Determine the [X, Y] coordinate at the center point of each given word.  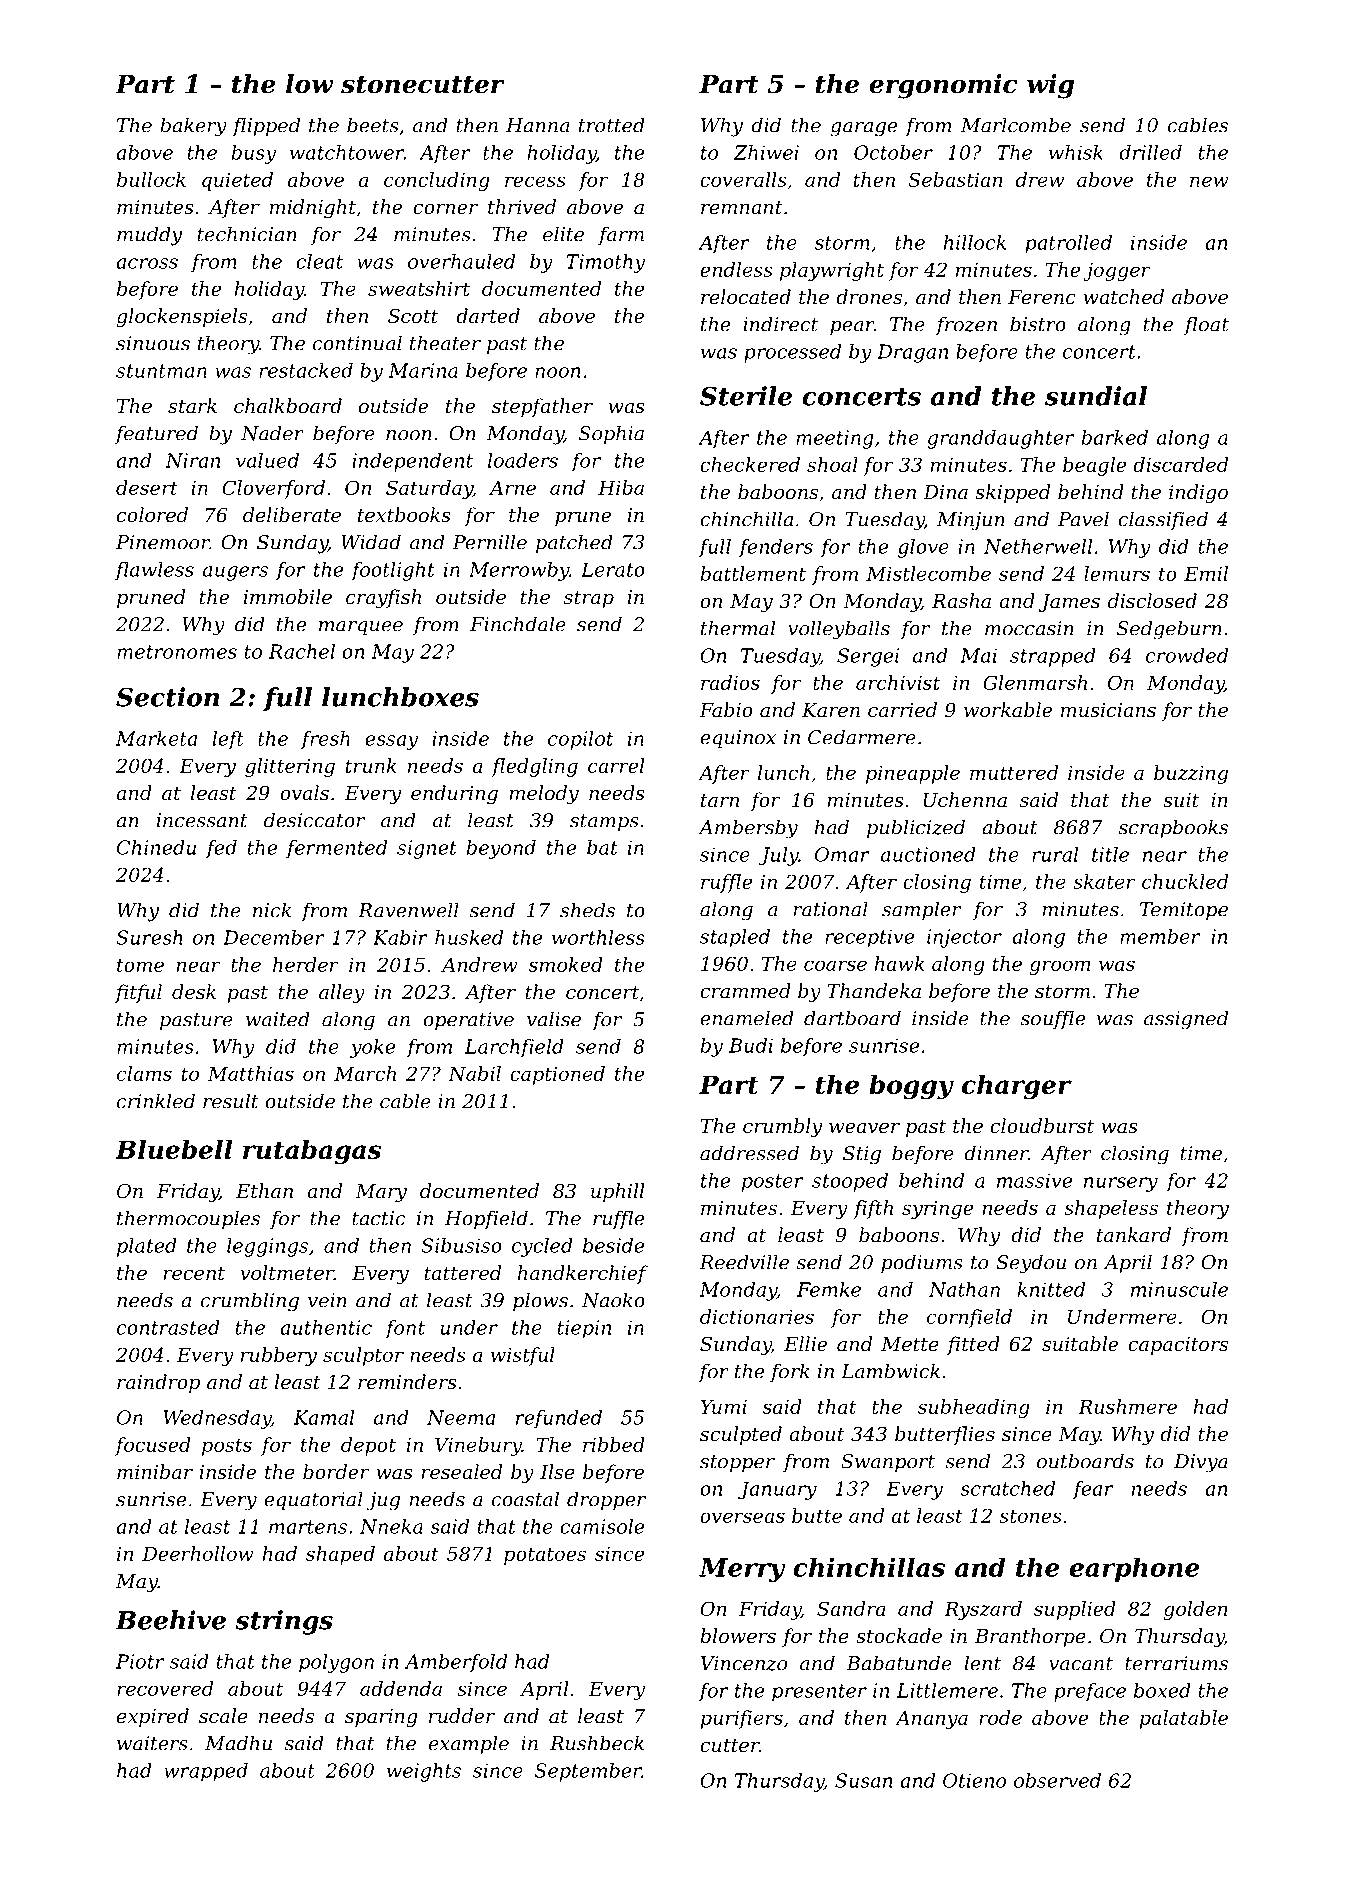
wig [1050, 86]
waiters [152, 1743]
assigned [1186, 1020]
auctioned [928, 854]
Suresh [149, 937]
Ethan [264, 1190]
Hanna [538, 125]
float [1206, 325]
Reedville [744, 1262]
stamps [604, 822]
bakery [193, 127]
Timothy [605, 263]
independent [412, 462]
